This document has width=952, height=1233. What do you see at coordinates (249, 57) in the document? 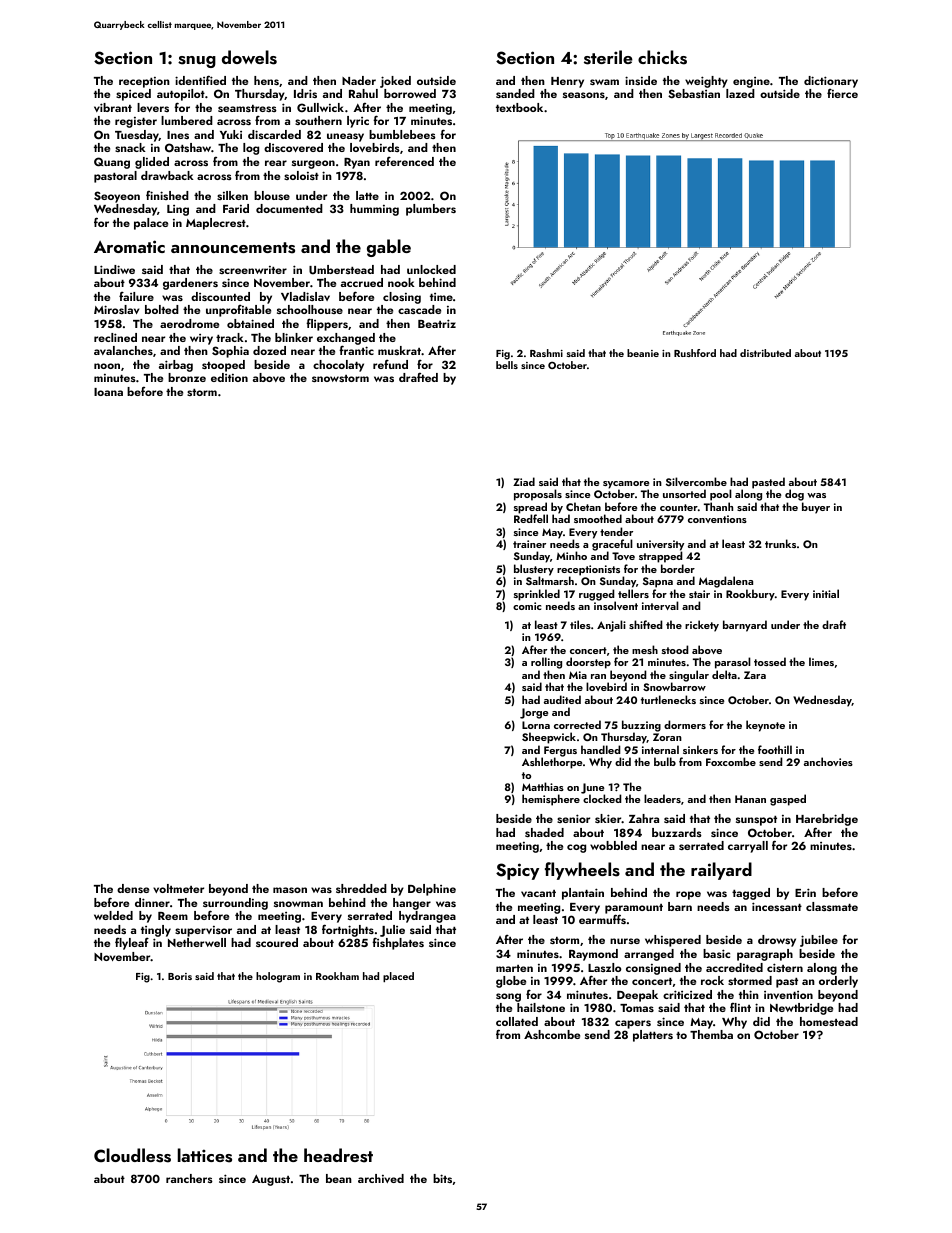
I see `dowels` at bounding box center [249, 57].
